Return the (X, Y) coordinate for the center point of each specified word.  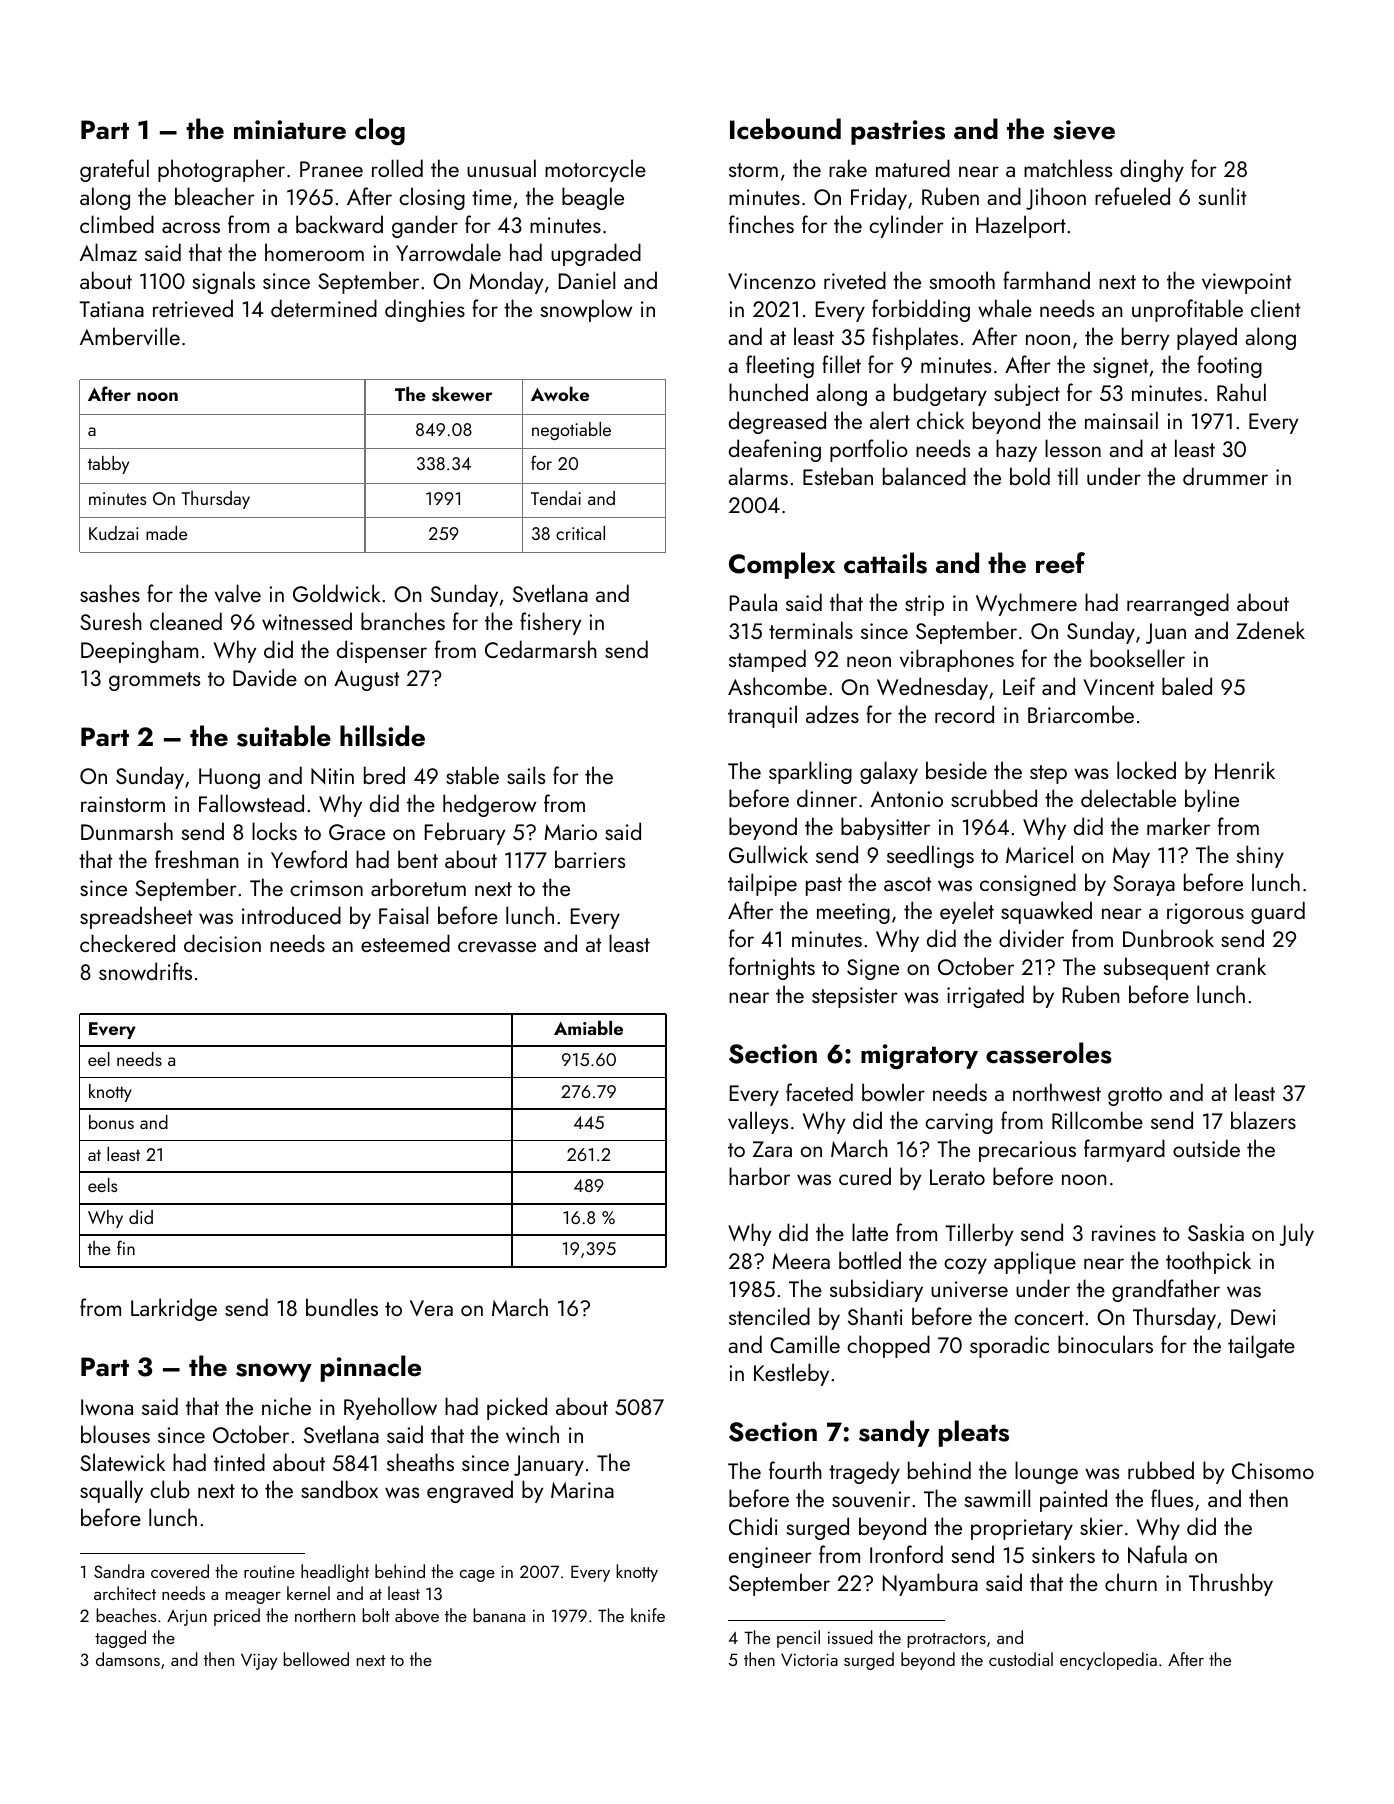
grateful (114, 170)
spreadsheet (136, 917)
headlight (335, 1573)
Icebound (785, 129)
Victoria (809, 1659)
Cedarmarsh (541, 649)
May (1131, 857)
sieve (1084, 130)
